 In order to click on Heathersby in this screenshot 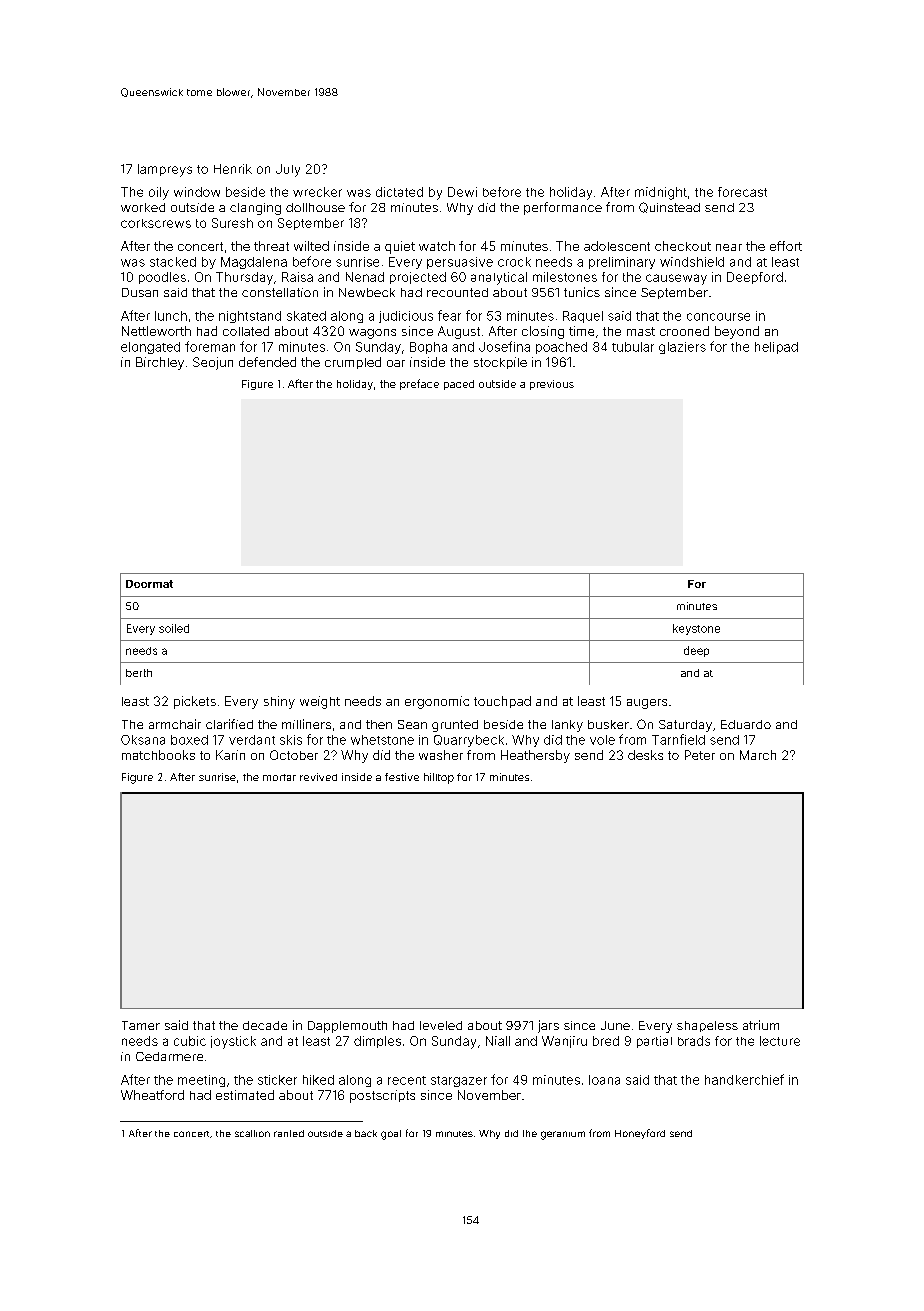, I will do `click(535, 756)`.
